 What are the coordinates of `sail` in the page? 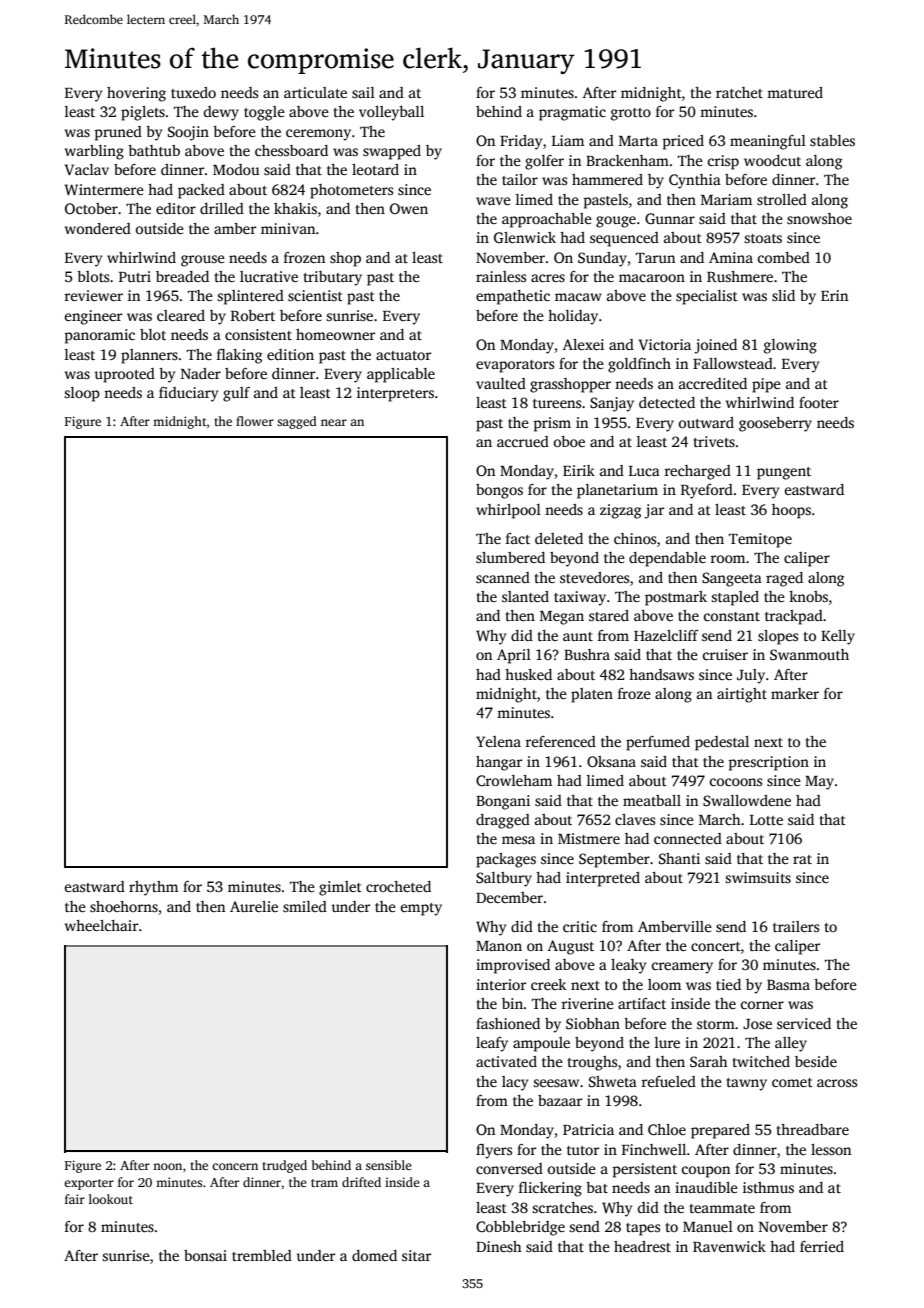 It's located at (363, 92).
